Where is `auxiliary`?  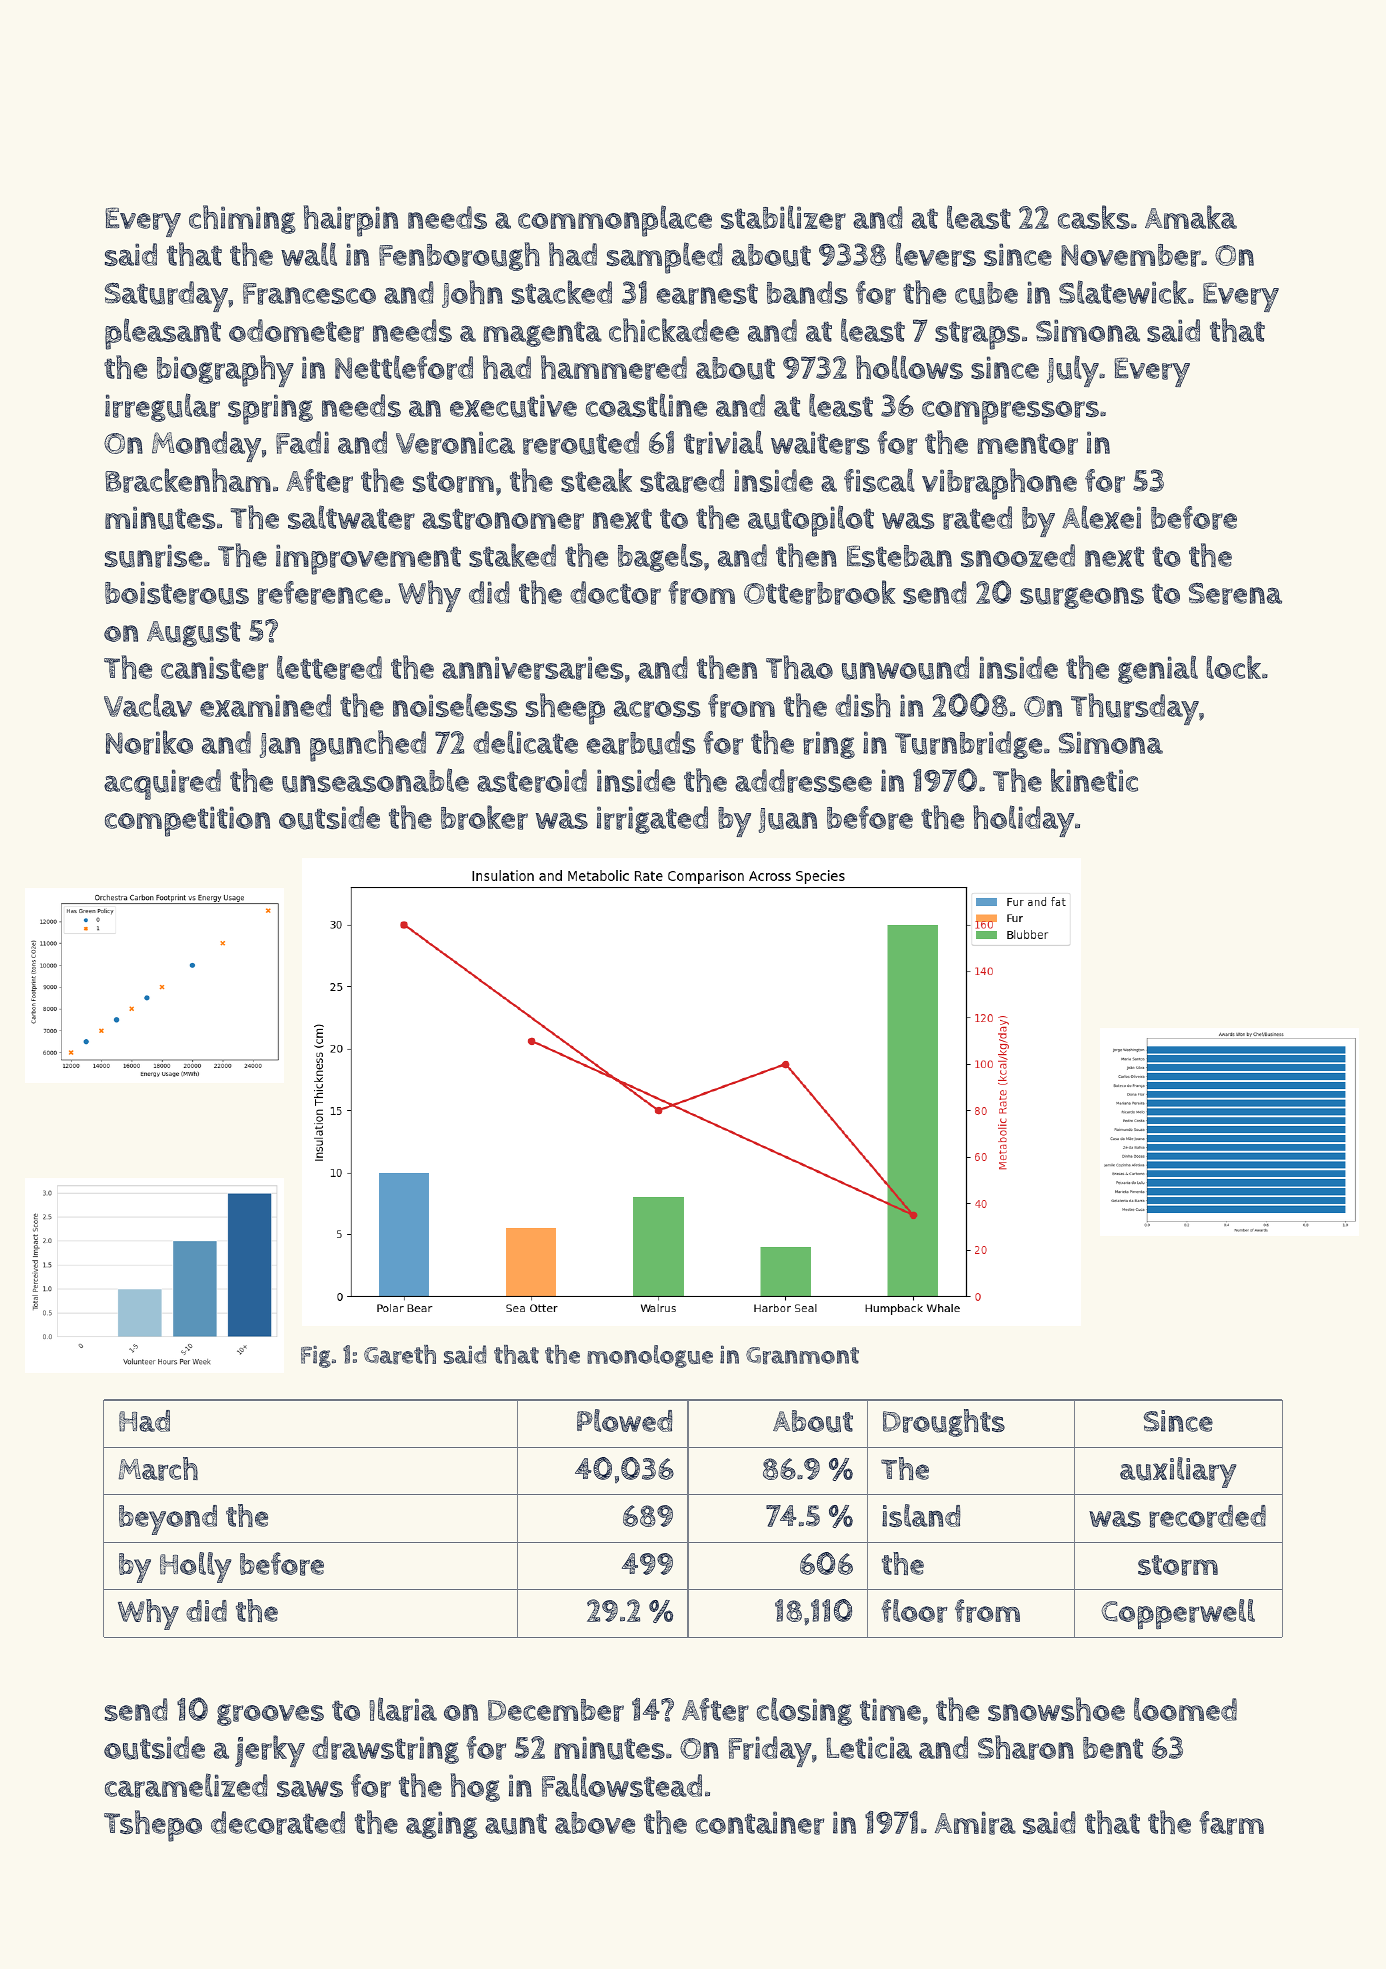 auxiliary is located at coordinates (1178, 1472).
